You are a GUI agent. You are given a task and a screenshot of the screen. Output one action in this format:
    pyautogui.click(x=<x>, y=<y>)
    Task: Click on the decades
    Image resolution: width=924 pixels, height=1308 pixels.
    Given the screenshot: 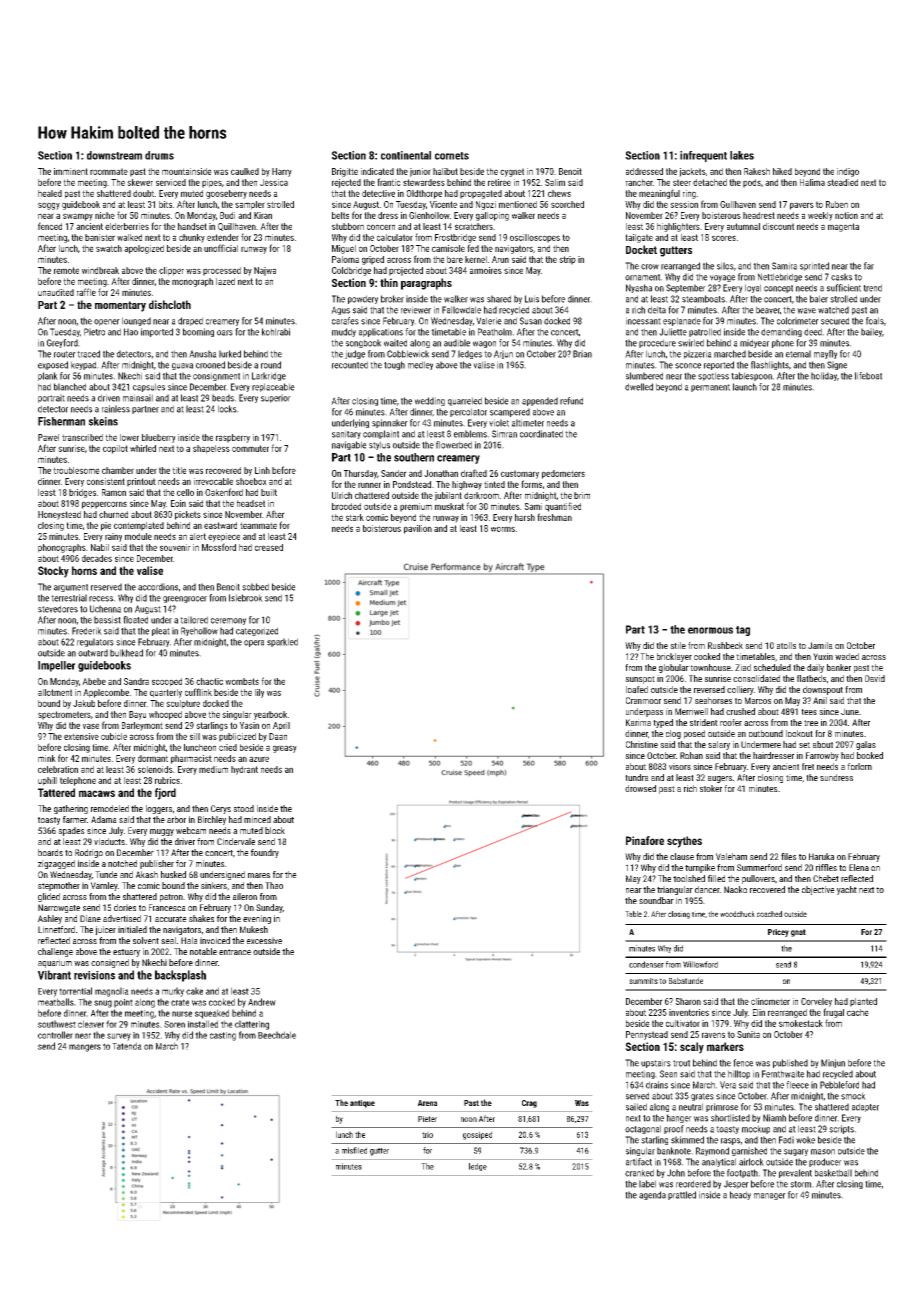 What is the action you would take?
    pyautogui.click(x=97, y=558)
